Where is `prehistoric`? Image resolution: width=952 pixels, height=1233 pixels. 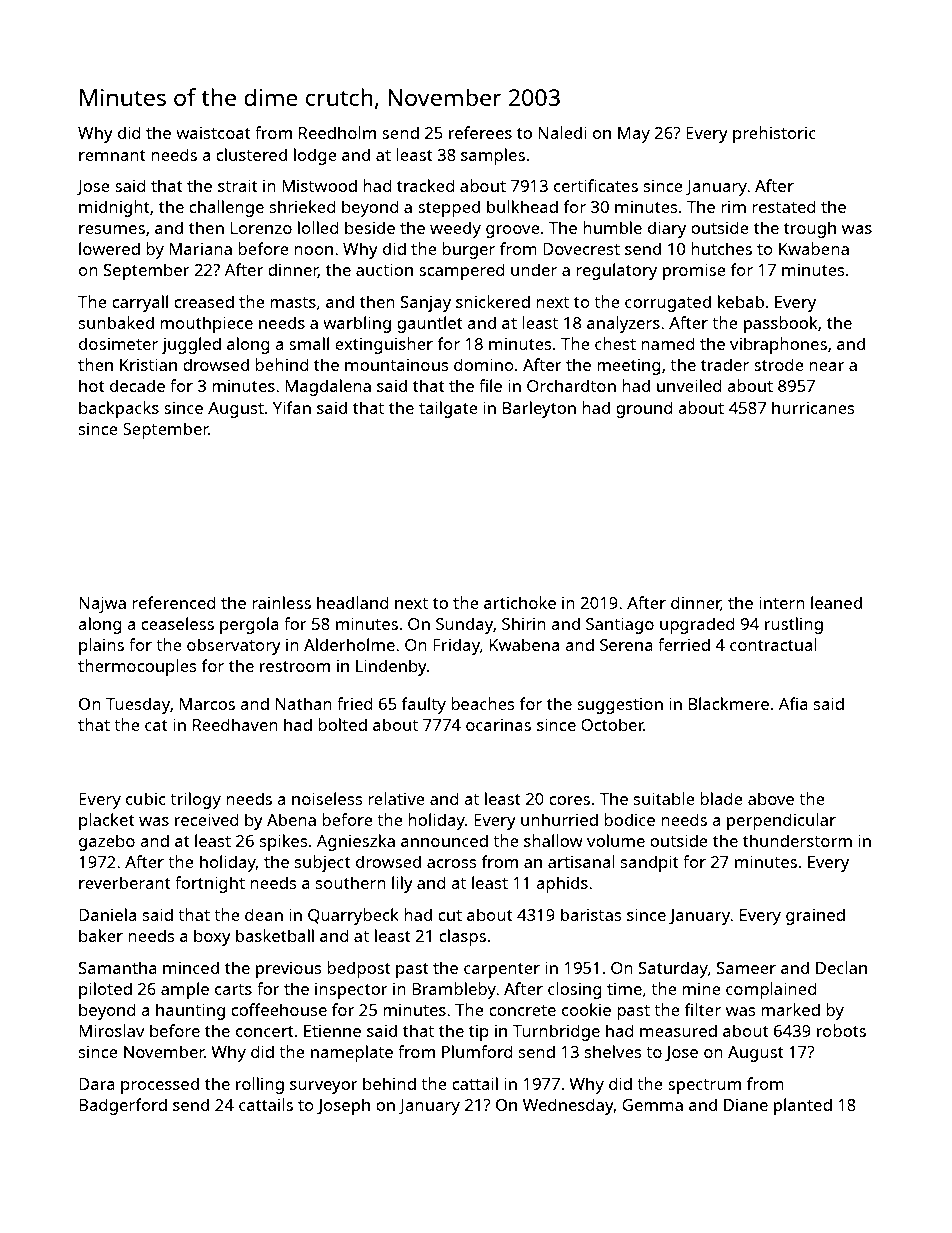
prehistoric is located at coordinates (774, 134).
